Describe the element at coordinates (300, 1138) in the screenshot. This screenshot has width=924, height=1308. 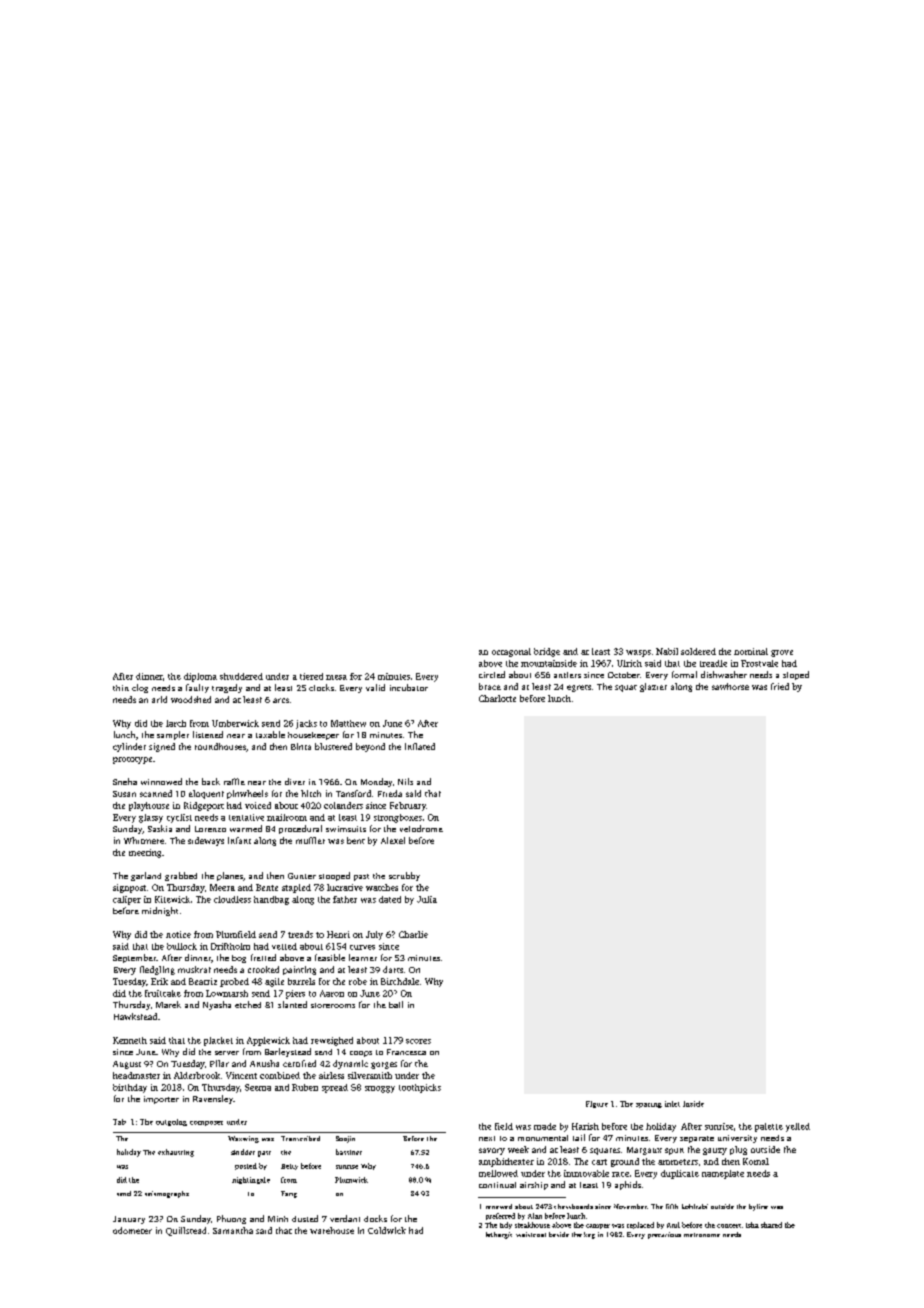
I see `Transcribed` at that location.
